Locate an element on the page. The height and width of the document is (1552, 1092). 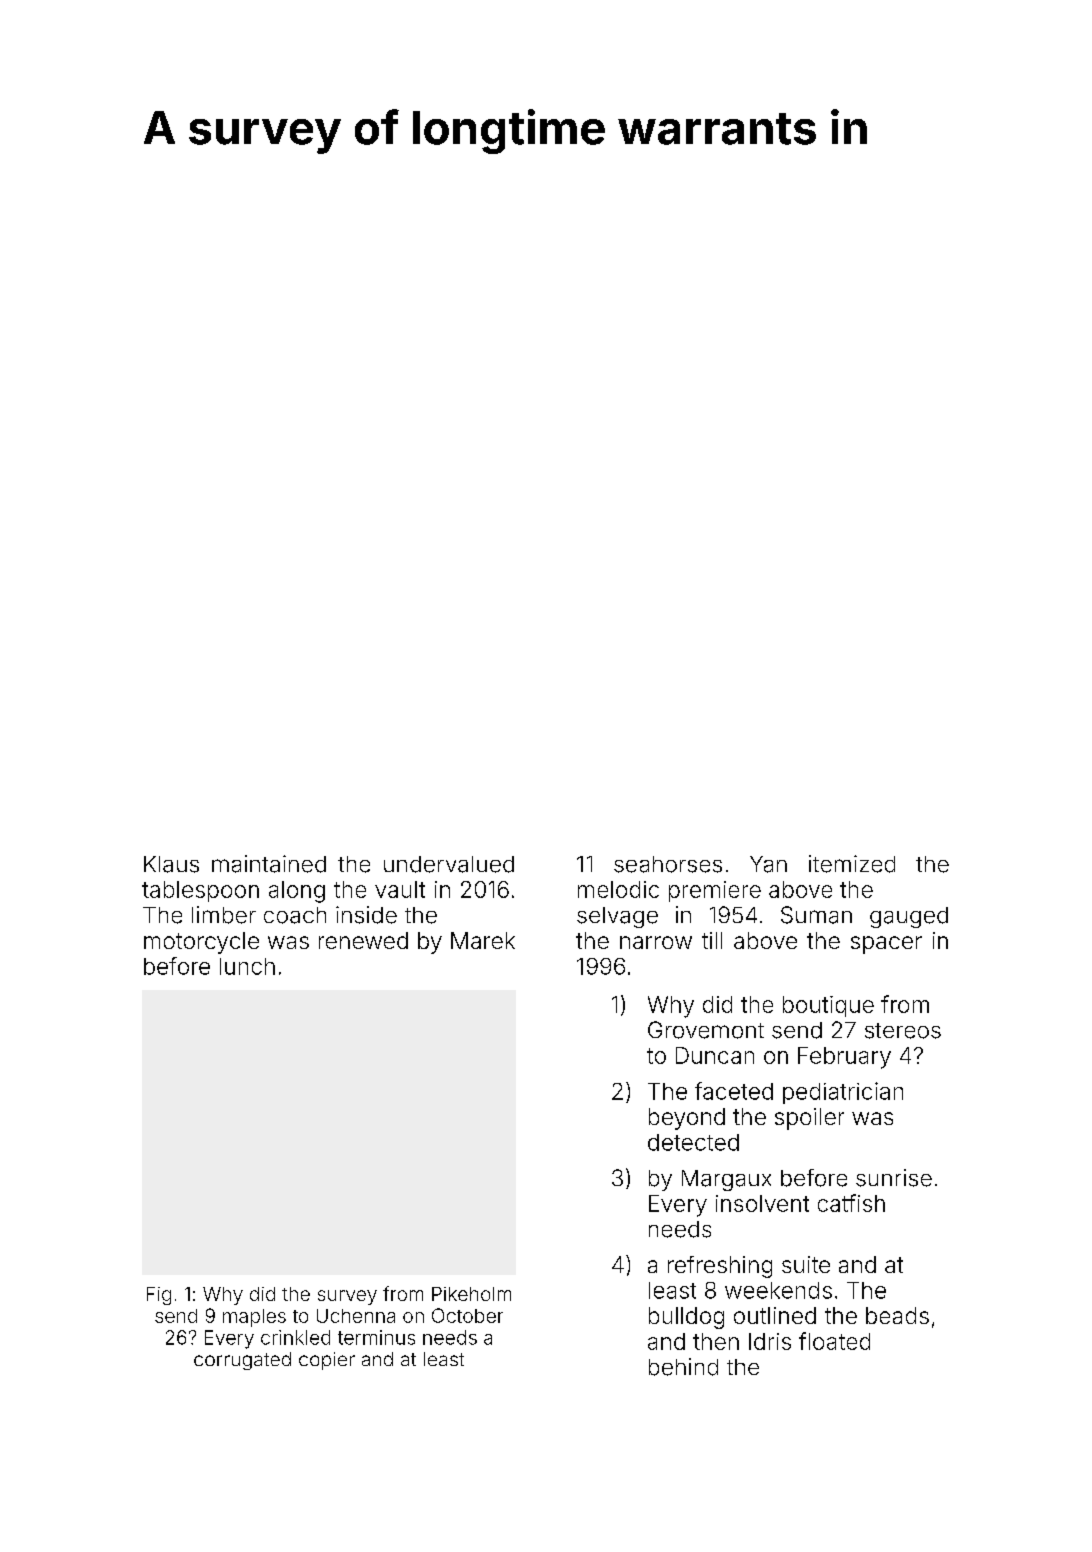
Klaus is located at coordinates (171, 864).
